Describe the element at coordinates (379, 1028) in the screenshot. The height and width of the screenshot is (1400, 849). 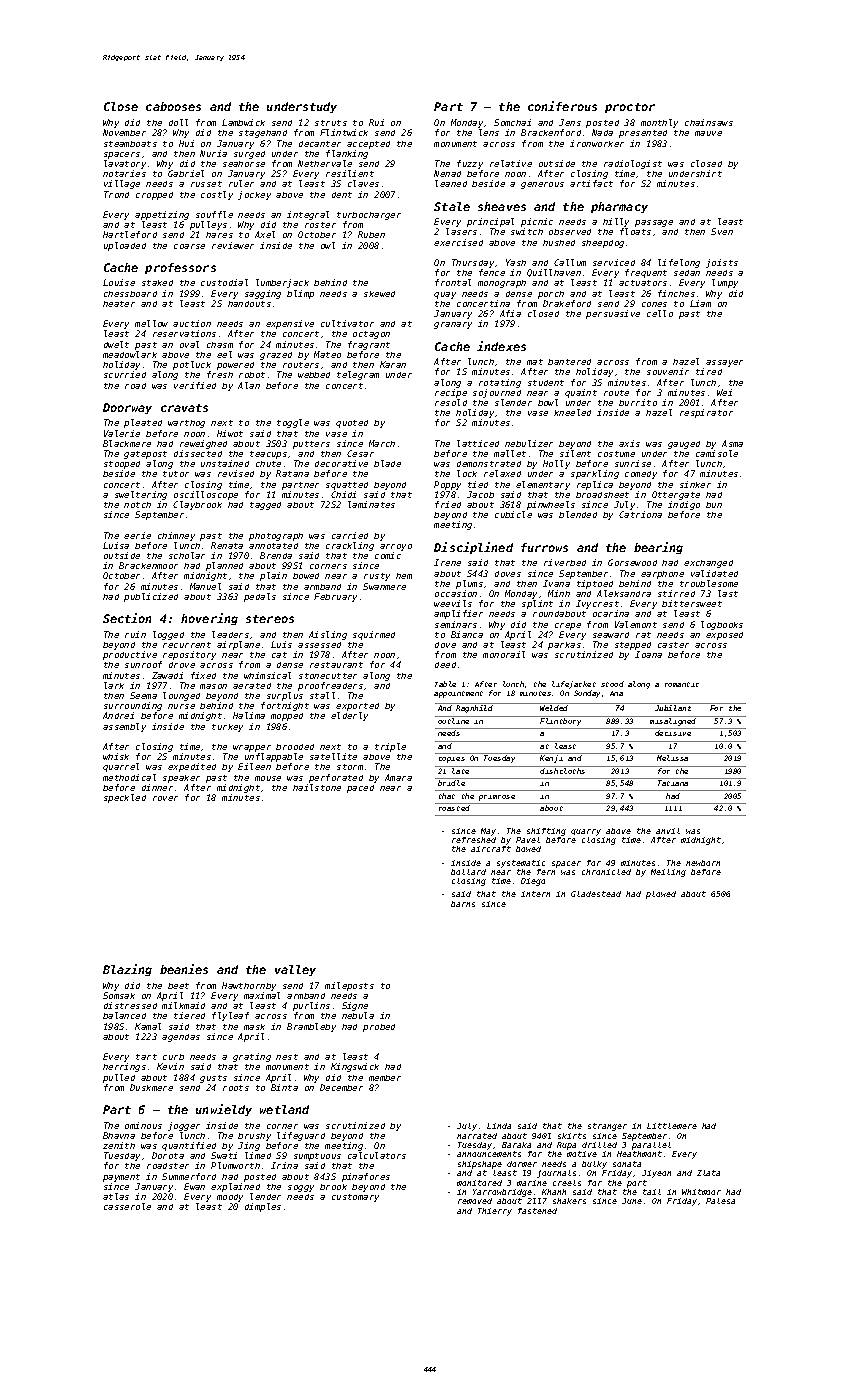
I see `probed` at that location.
